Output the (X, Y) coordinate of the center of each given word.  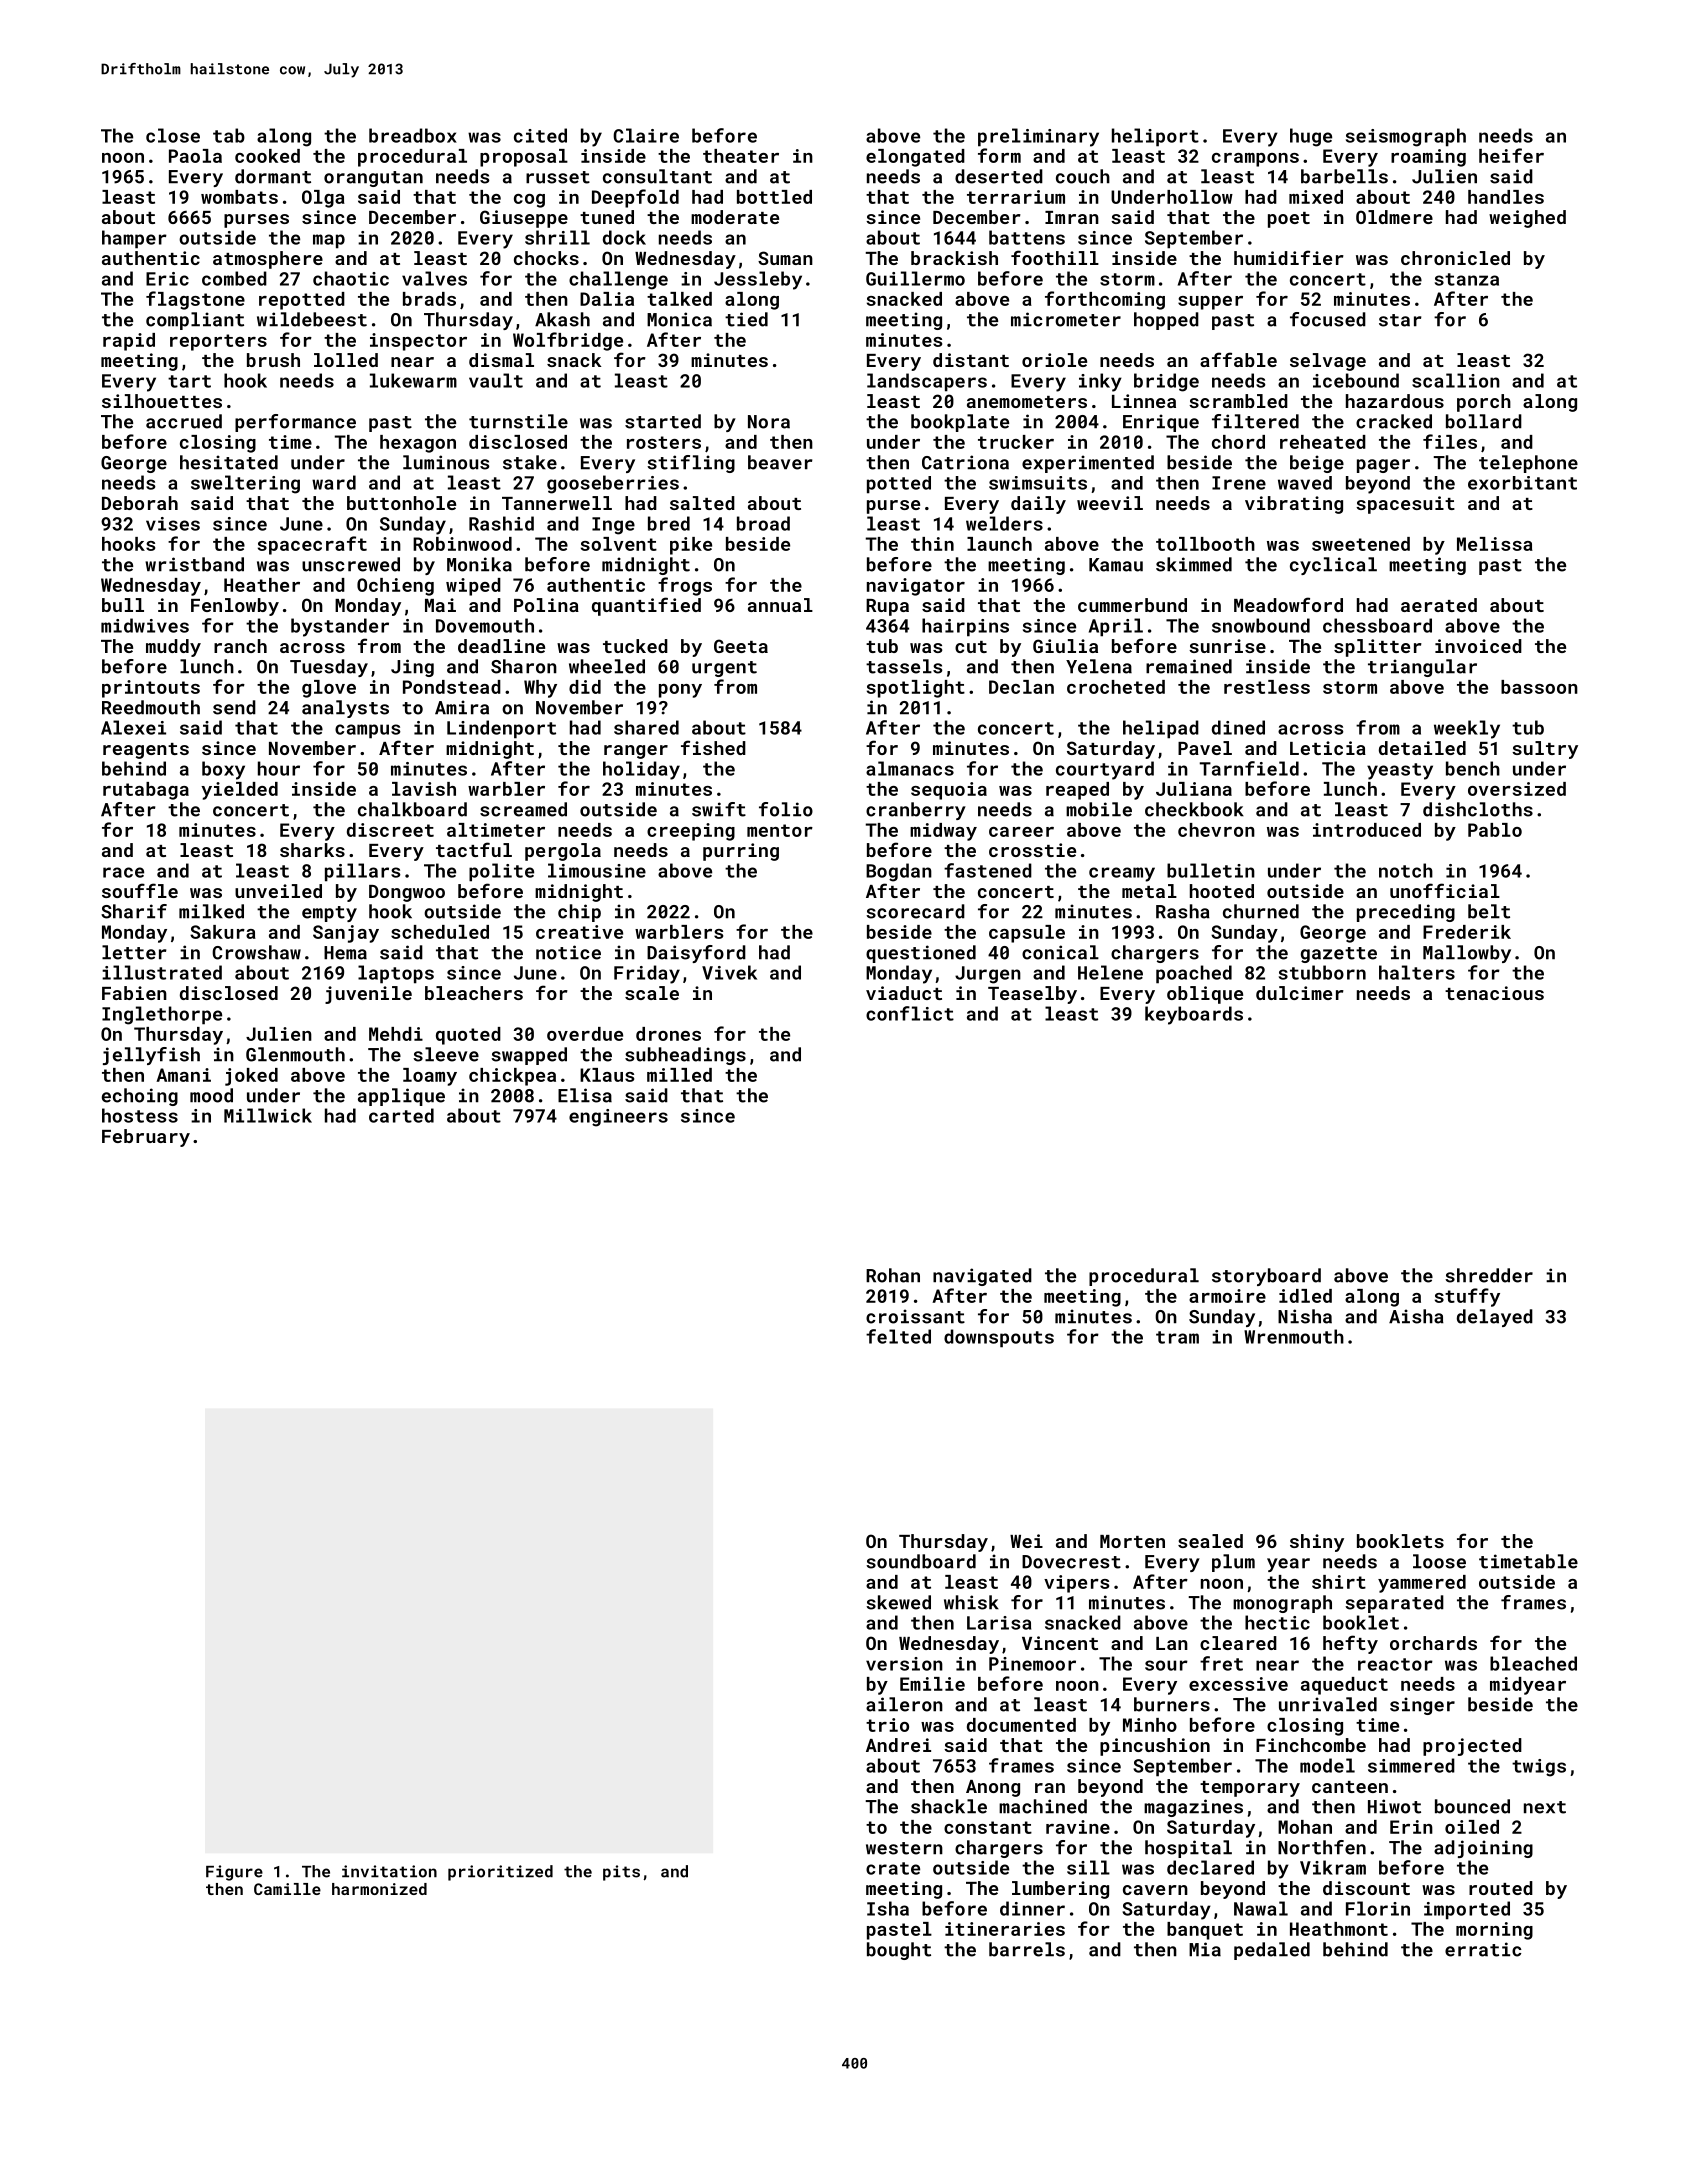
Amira (462, 707)
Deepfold (635, 198)
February (146, 1138)
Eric (167, 279)
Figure (234, 1873)
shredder (1489, 1275)
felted (898, 1336)
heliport (1155, 137)
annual (780, 605)
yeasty (1400, 771)
